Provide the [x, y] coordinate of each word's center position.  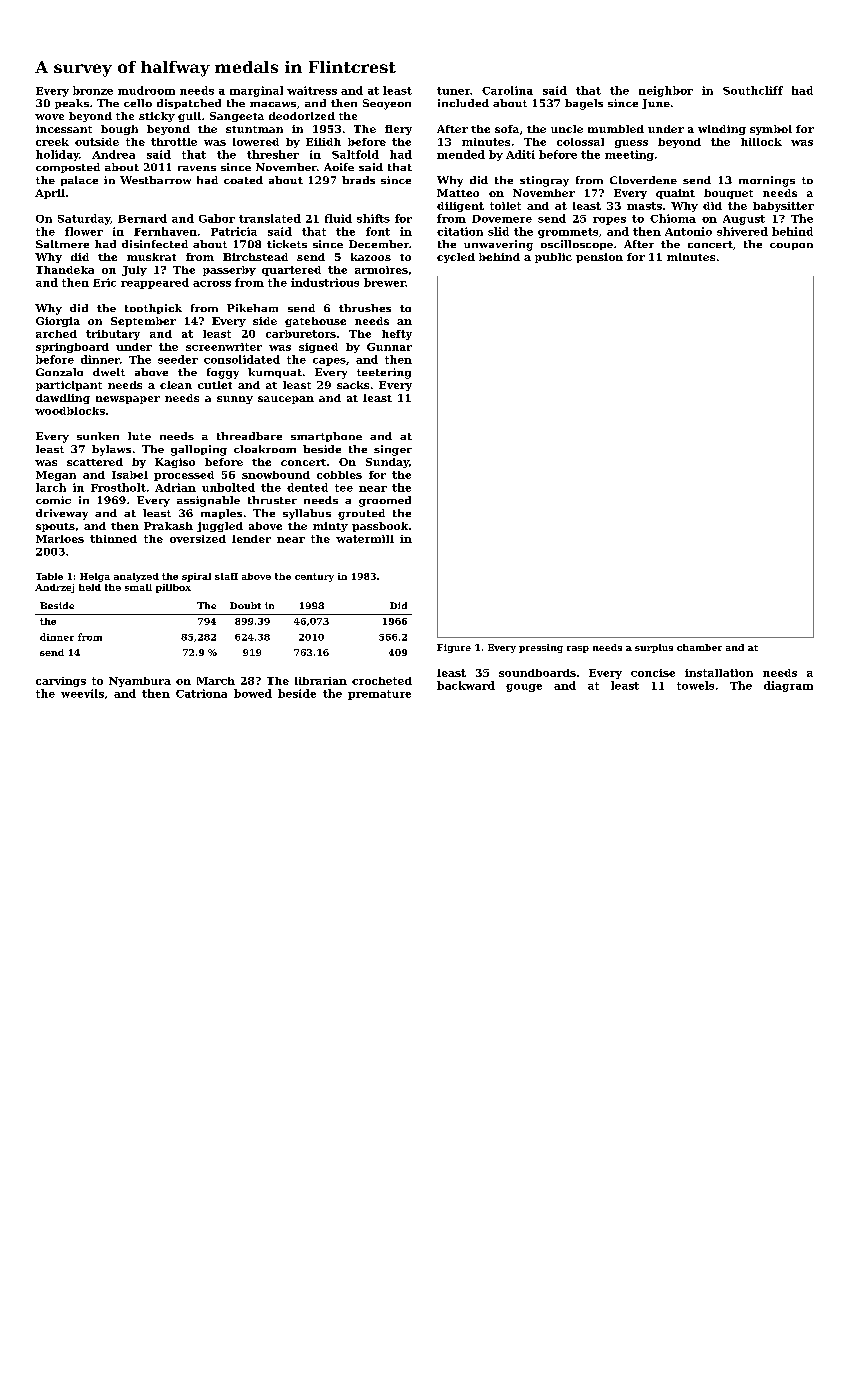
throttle [174, 142]
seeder [178, 359]
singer [393, 450]
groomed [385, 501]
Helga [95, 577]
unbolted [228, 487]
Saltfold [355, 154]
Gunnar [389, 347]
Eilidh [323, 142]
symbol [771, 130]
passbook [380, 527]
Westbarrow [155, 180]
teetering [384, 373]
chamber [699, 647]
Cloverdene [643, 180]
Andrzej [54, 588]
